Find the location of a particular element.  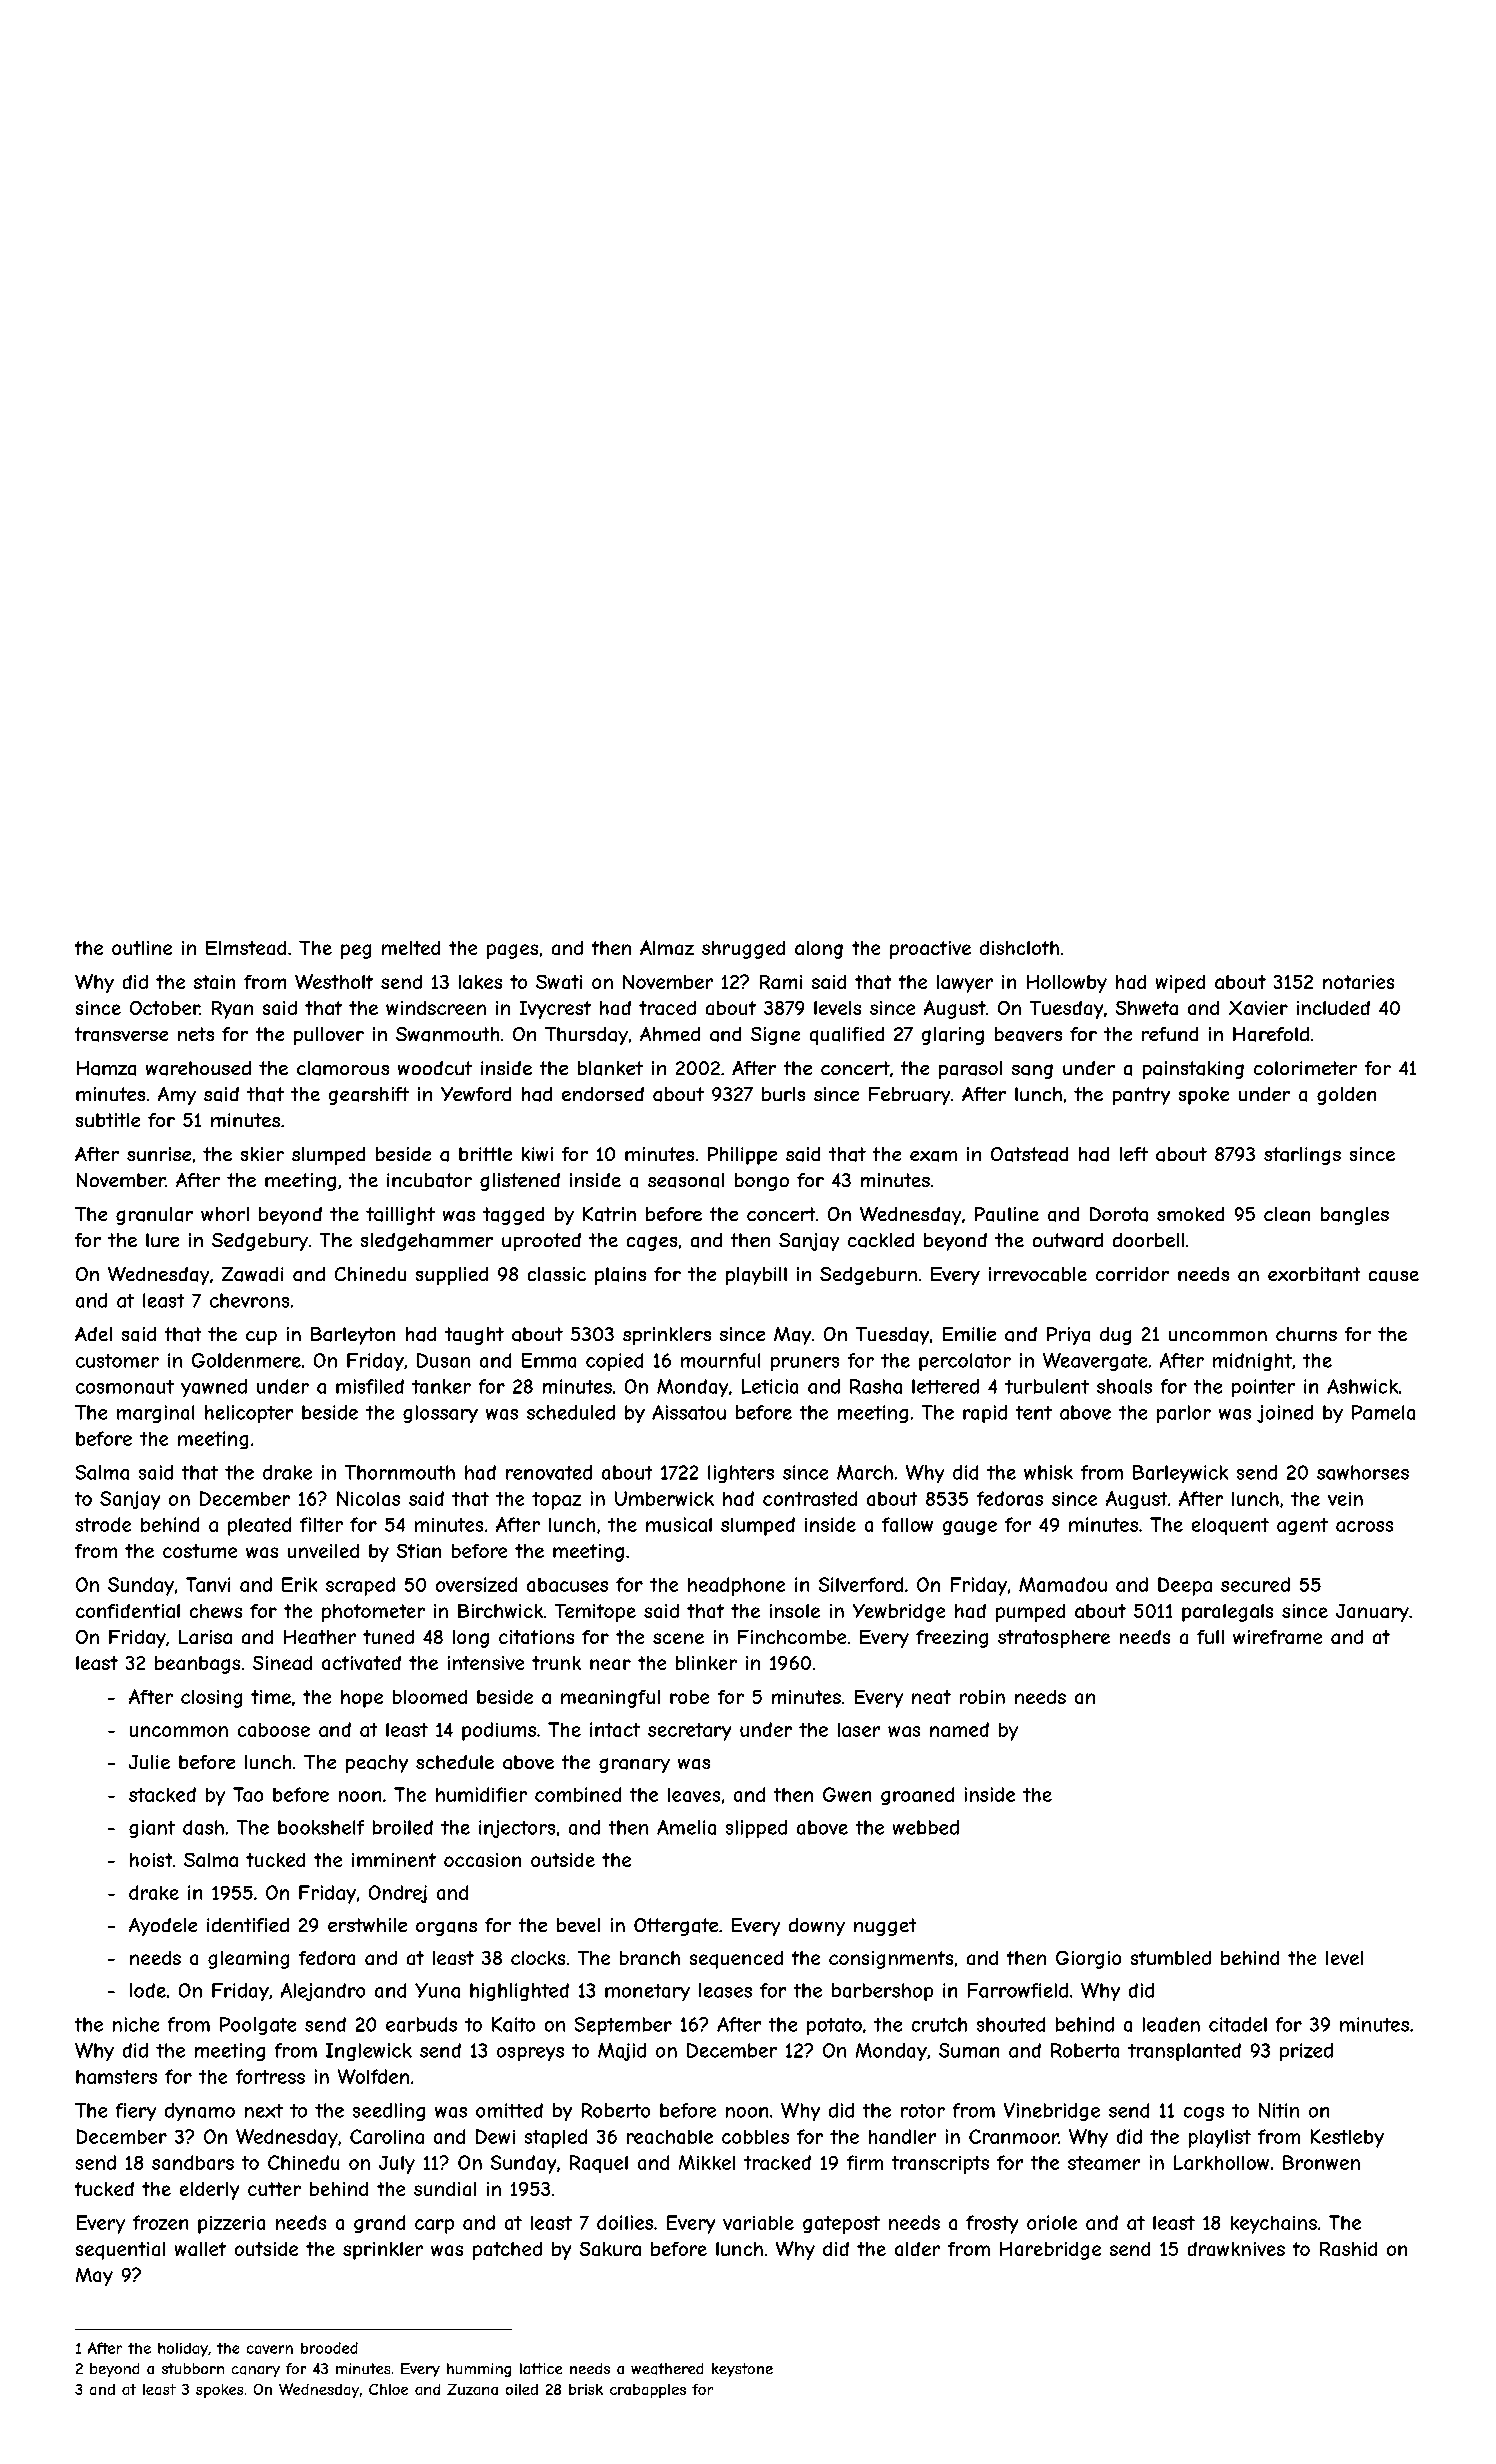

peachy is located at coordinates (377, 1764).
